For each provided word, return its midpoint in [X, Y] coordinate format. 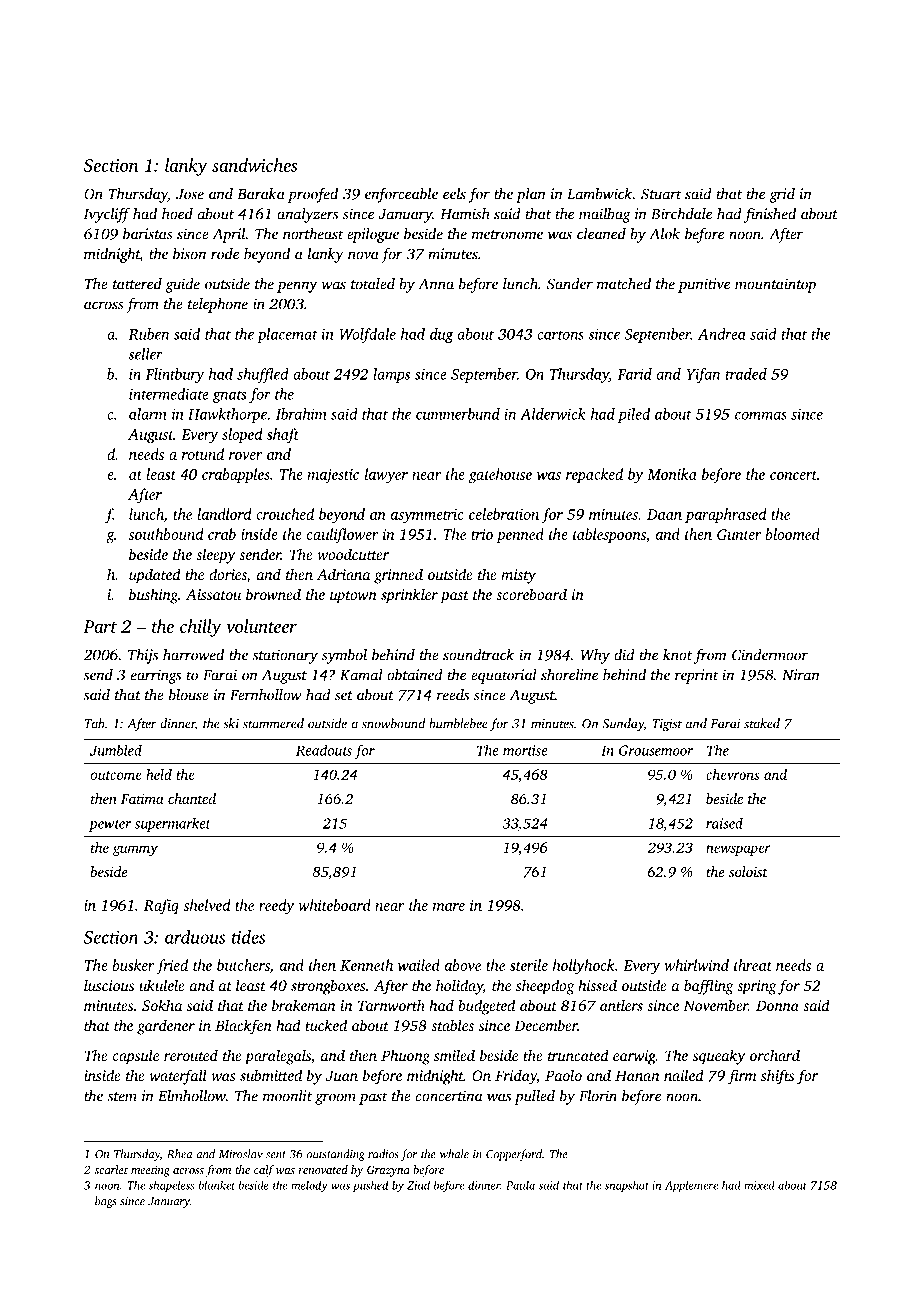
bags [105, 1202]
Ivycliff [107, 215]
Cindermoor [770, 655]
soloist [748, 871]
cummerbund [458, 414]
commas [761, 416]
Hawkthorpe [227, 415]
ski [231, 723]
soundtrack [478, 655]
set [344, 696]
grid [782, 195]
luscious [109, 985]
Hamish [465, 214]
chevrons [733, 774]
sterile [529, 965]
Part [100, 626]
